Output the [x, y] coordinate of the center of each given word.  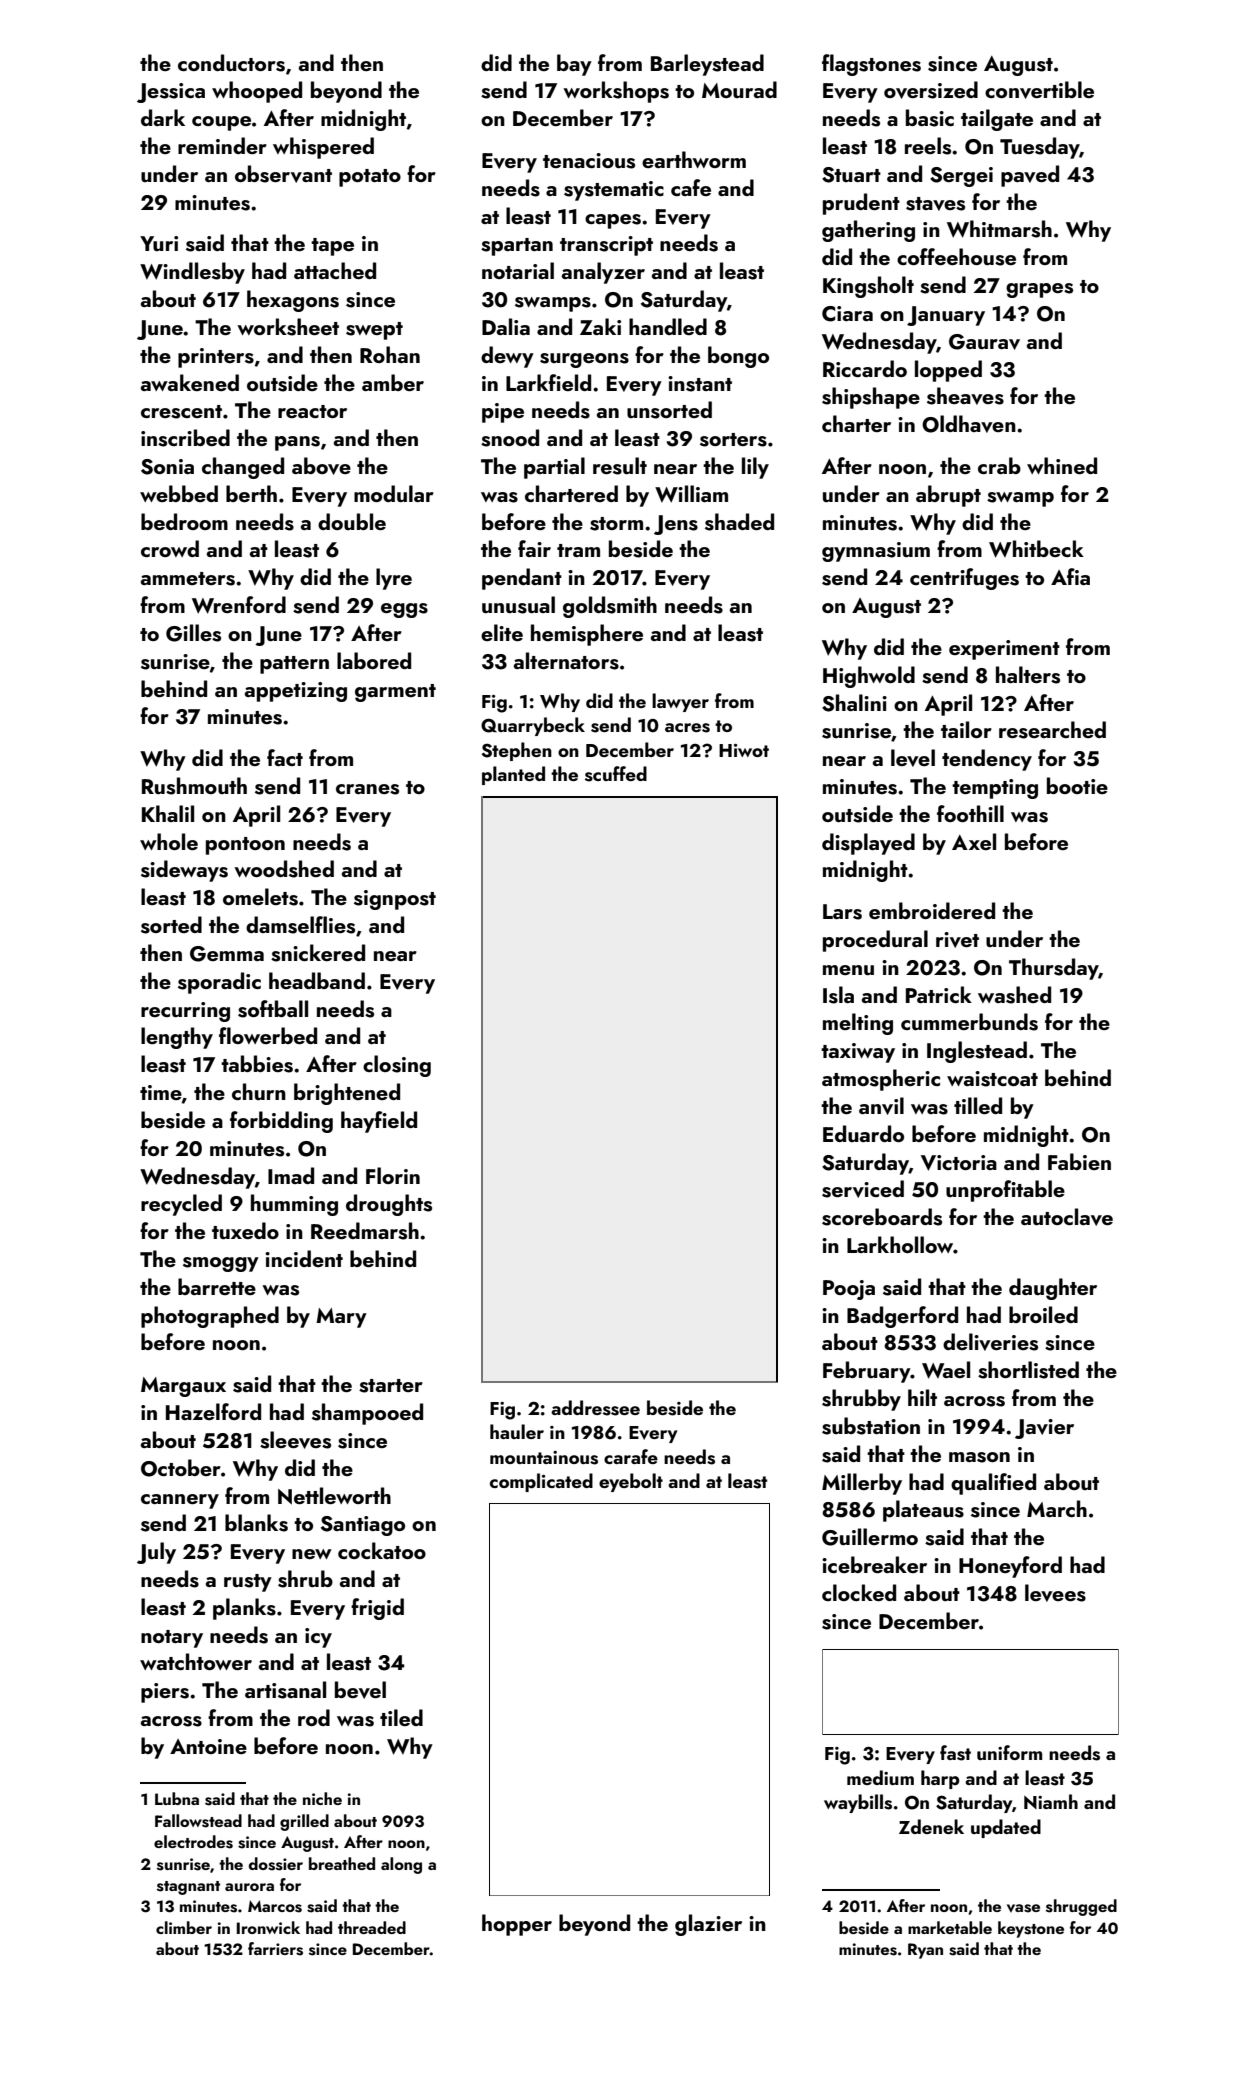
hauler [517, 1431]
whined [1062, 465]
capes [613, 221]
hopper [517, 1925]
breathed [342, 1863]
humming [294, 1205]
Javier [1044, 1429]
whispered [323, 148]
